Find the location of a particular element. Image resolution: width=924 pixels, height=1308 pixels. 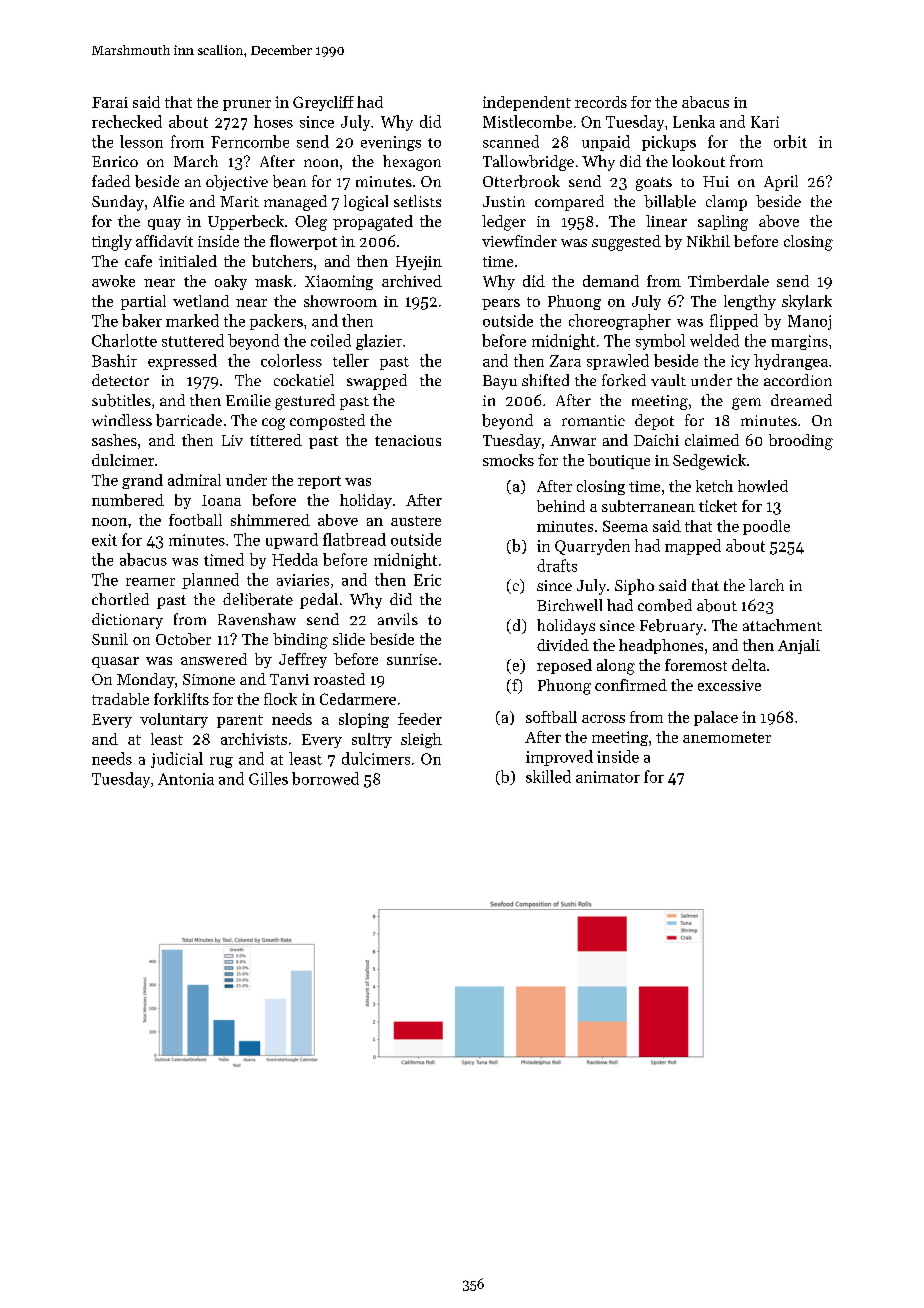

judicial is located at coordinates (177, 760).
